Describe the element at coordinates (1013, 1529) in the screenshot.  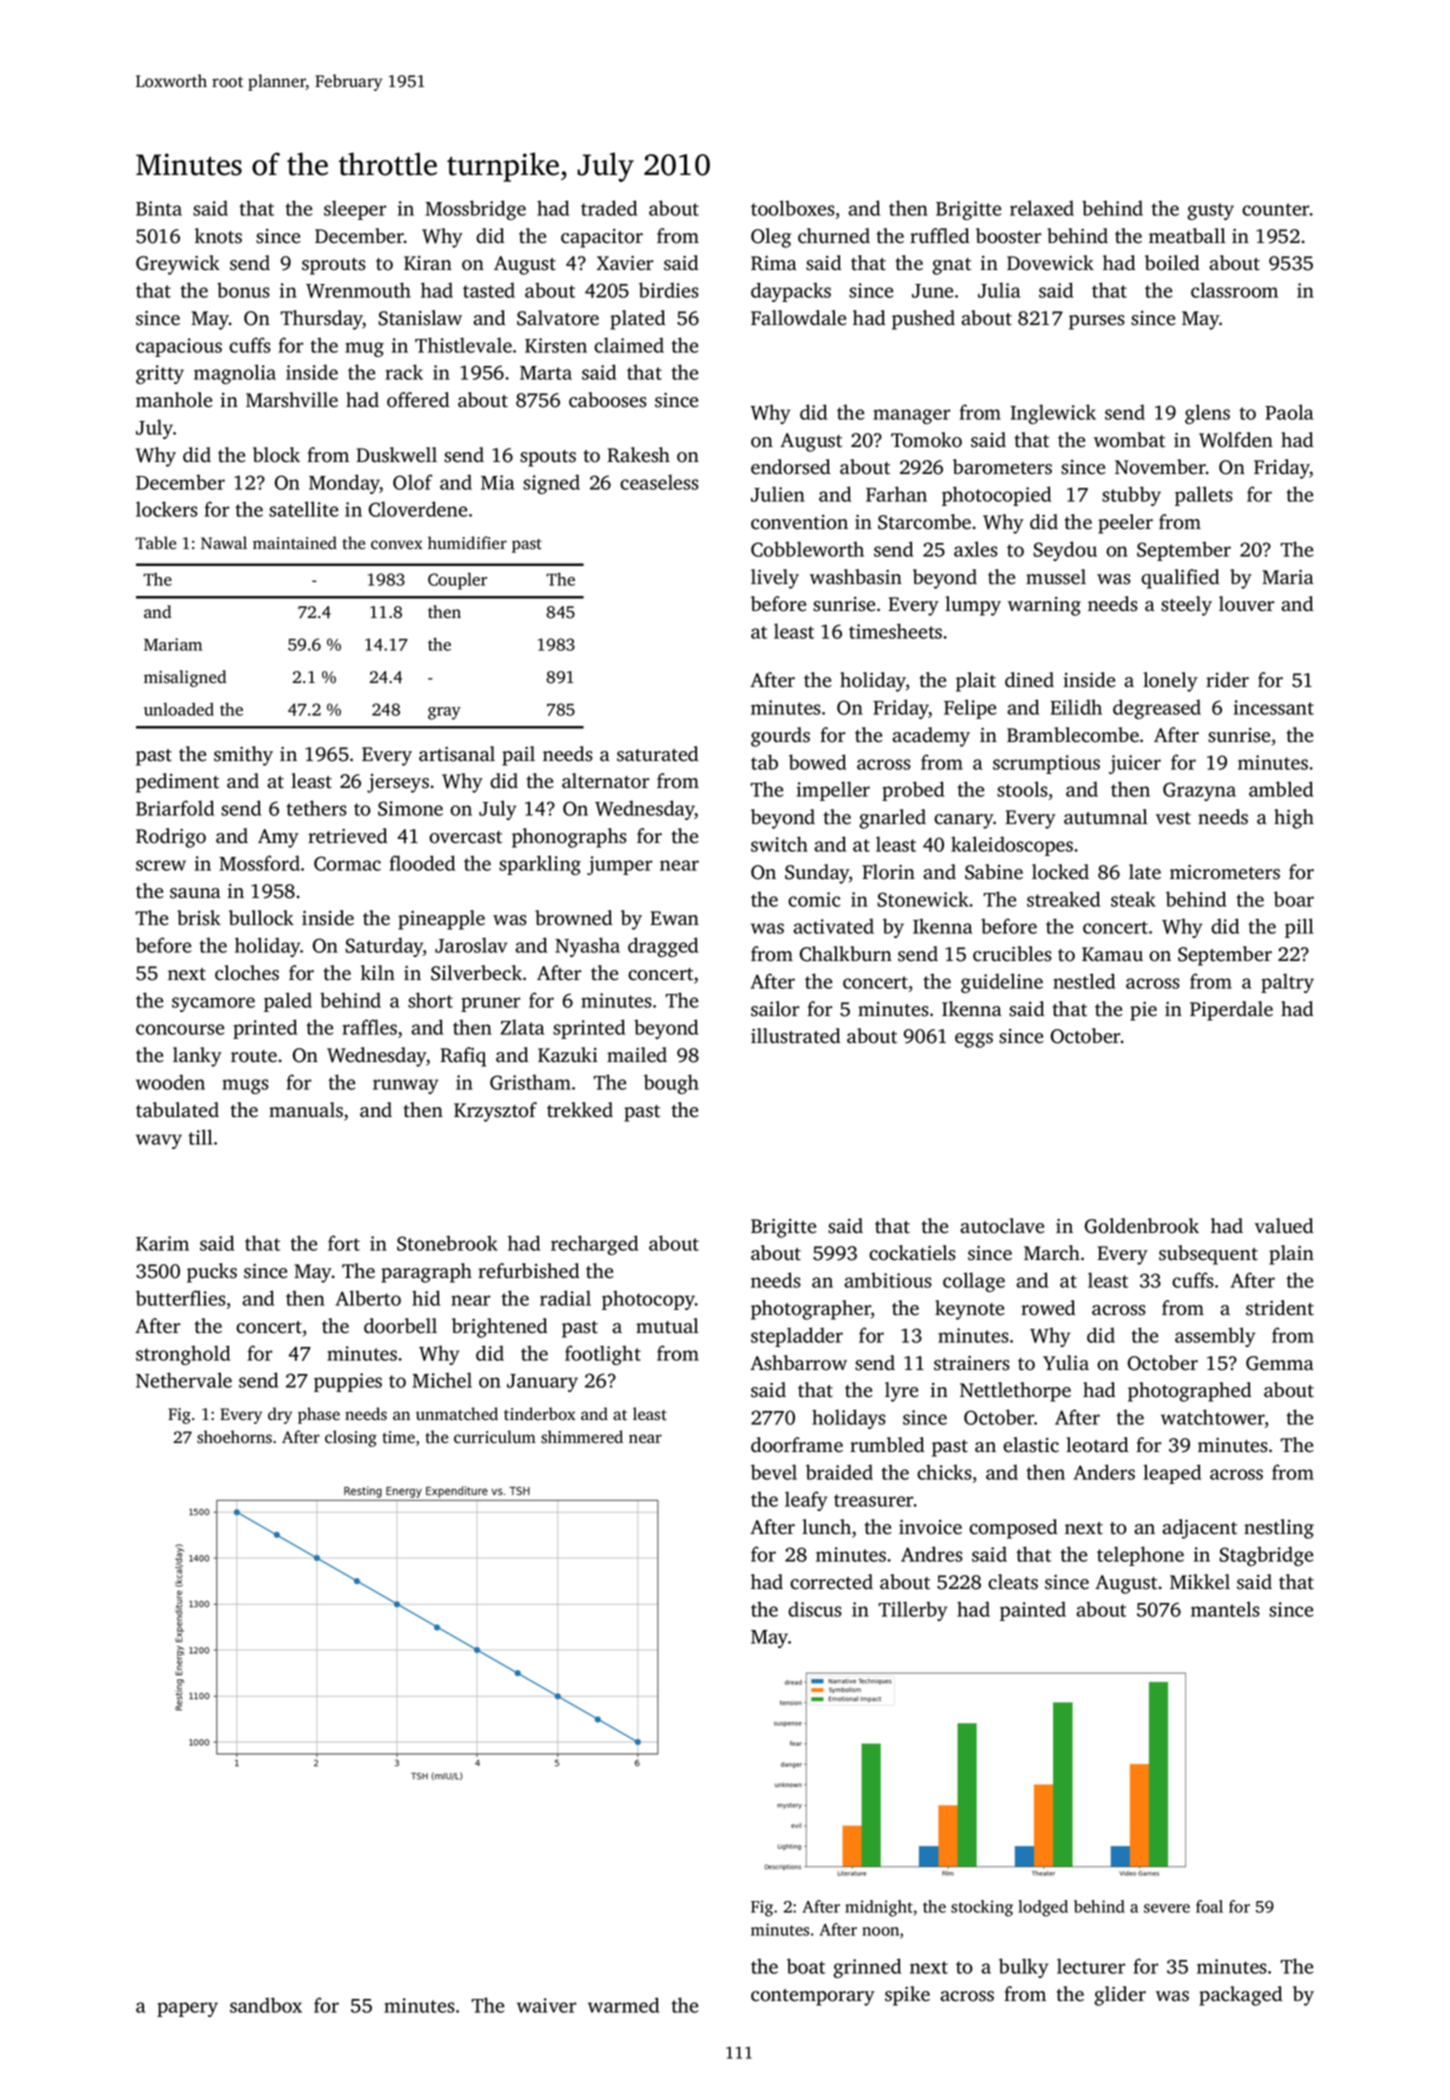
I see `composed` at that location.
